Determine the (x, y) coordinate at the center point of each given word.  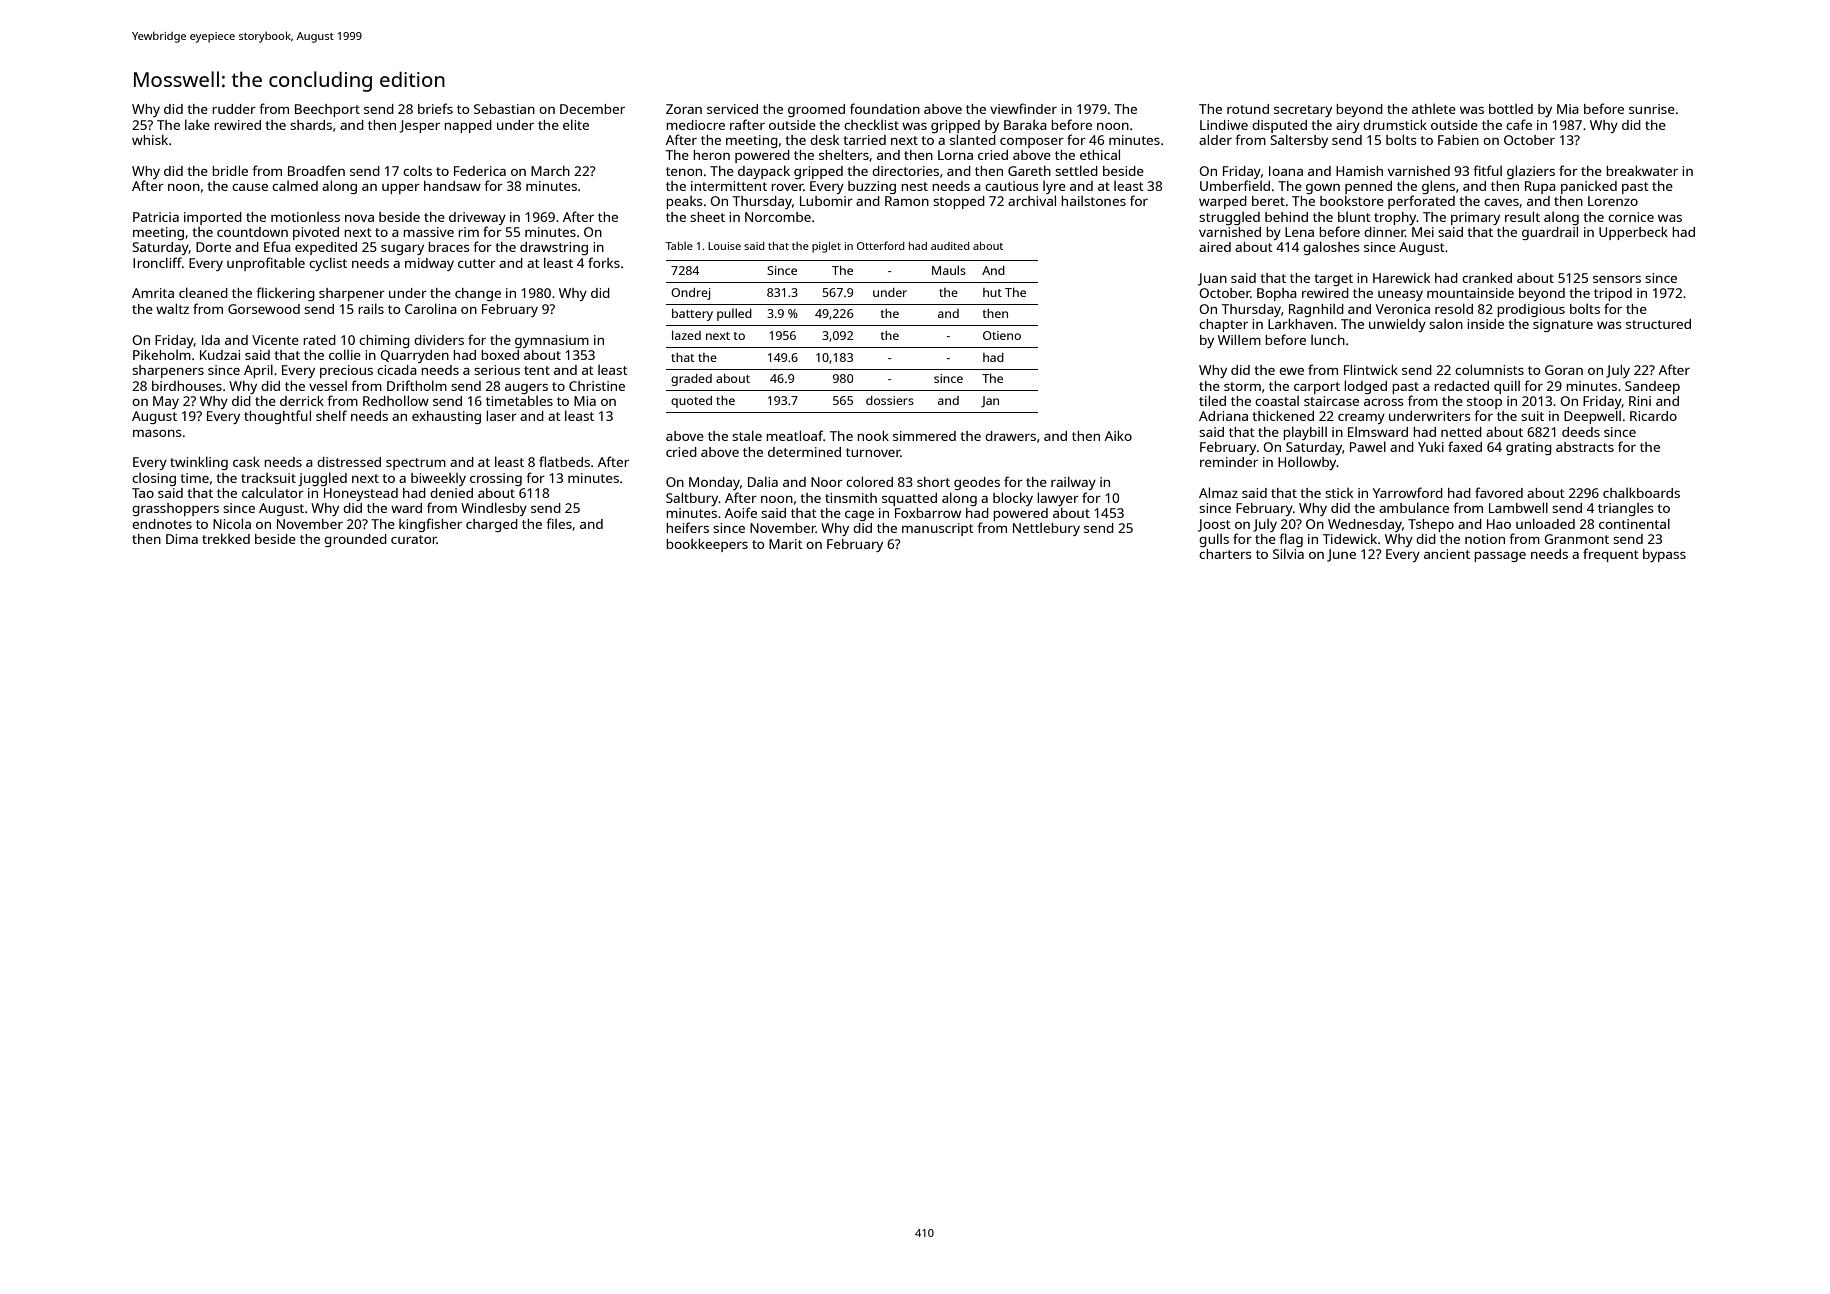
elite (576, 124)
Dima (182, 539)
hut (992, 292)
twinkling (199, 463)
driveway (477, 218)
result (1522, 216)
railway (1073, 483)
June (1341, 555)
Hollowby (1307, 463)
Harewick (1401, 278)
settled (1076, 170)
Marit (786, 544)
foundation (885, 108)
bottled (1511, 109)
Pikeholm (162, 354)
